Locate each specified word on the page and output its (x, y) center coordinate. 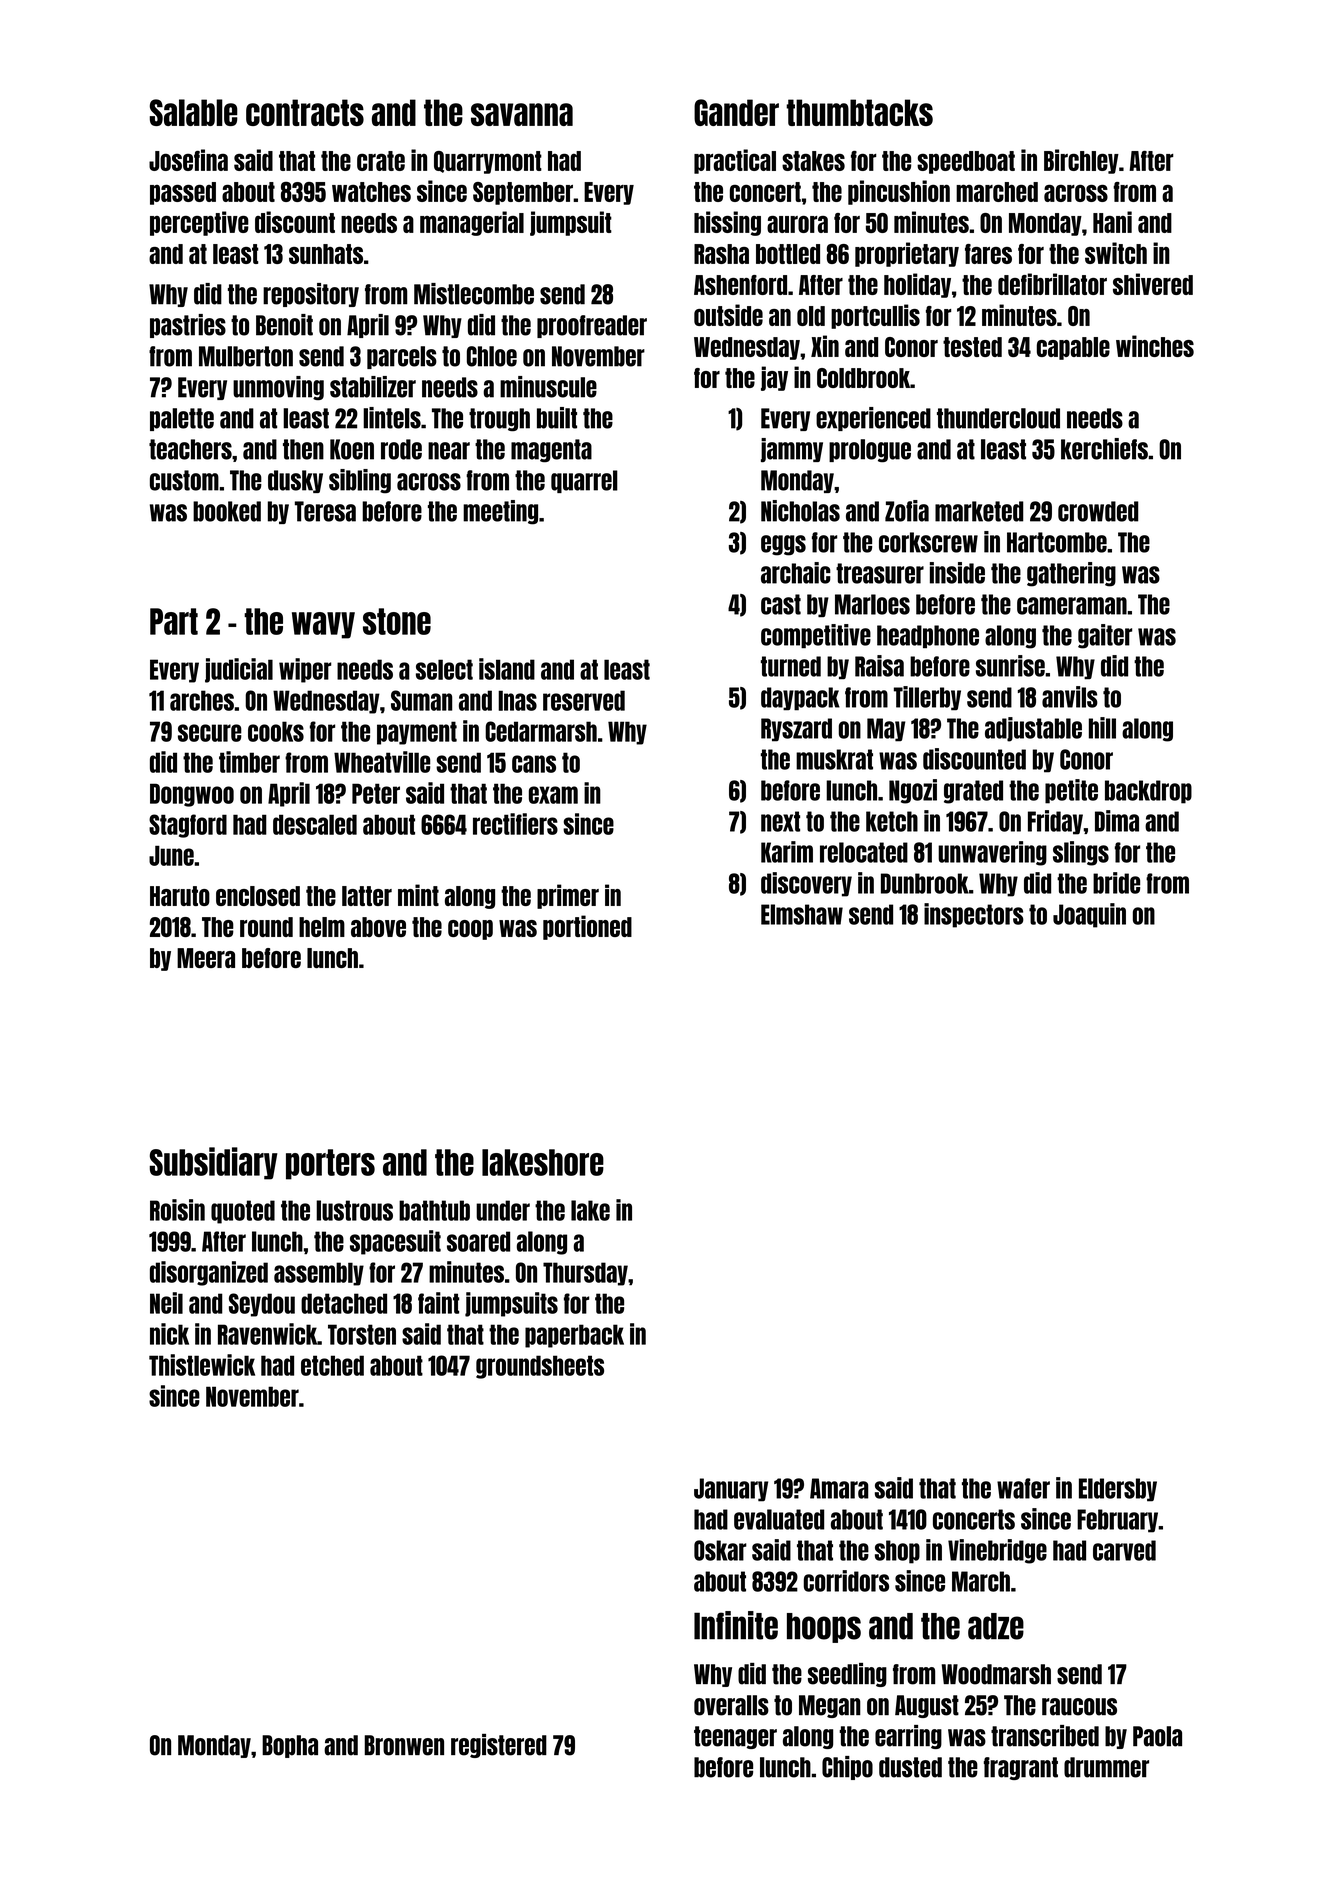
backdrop (1148, 792)
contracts (305, 112)
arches (202, 700)
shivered (1153, 284)
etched (332, 1365)
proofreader (592, 326)
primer (568, 896)
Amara (839, 1488)
